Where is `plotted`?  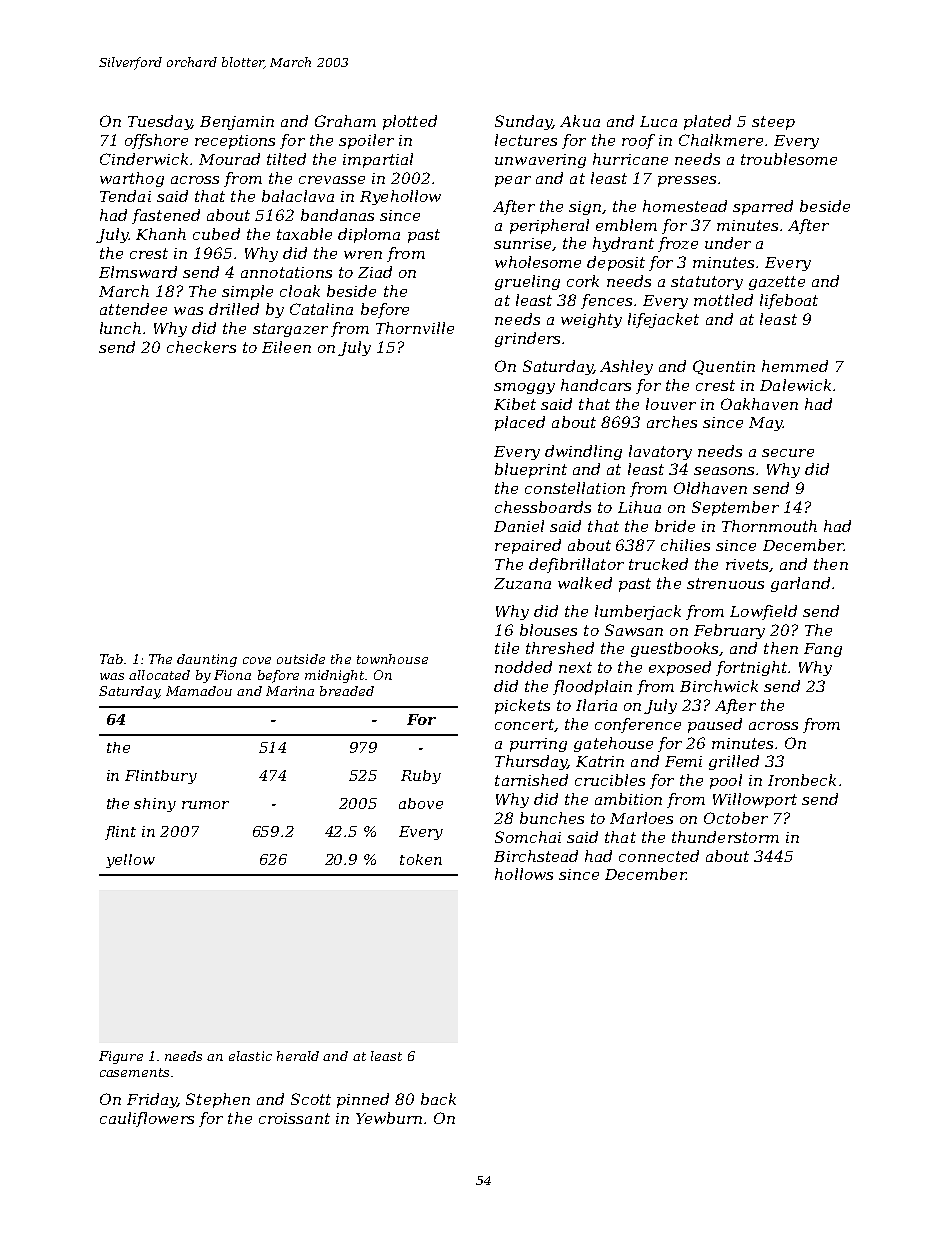
plotted is located at coordinates (410, 122).
